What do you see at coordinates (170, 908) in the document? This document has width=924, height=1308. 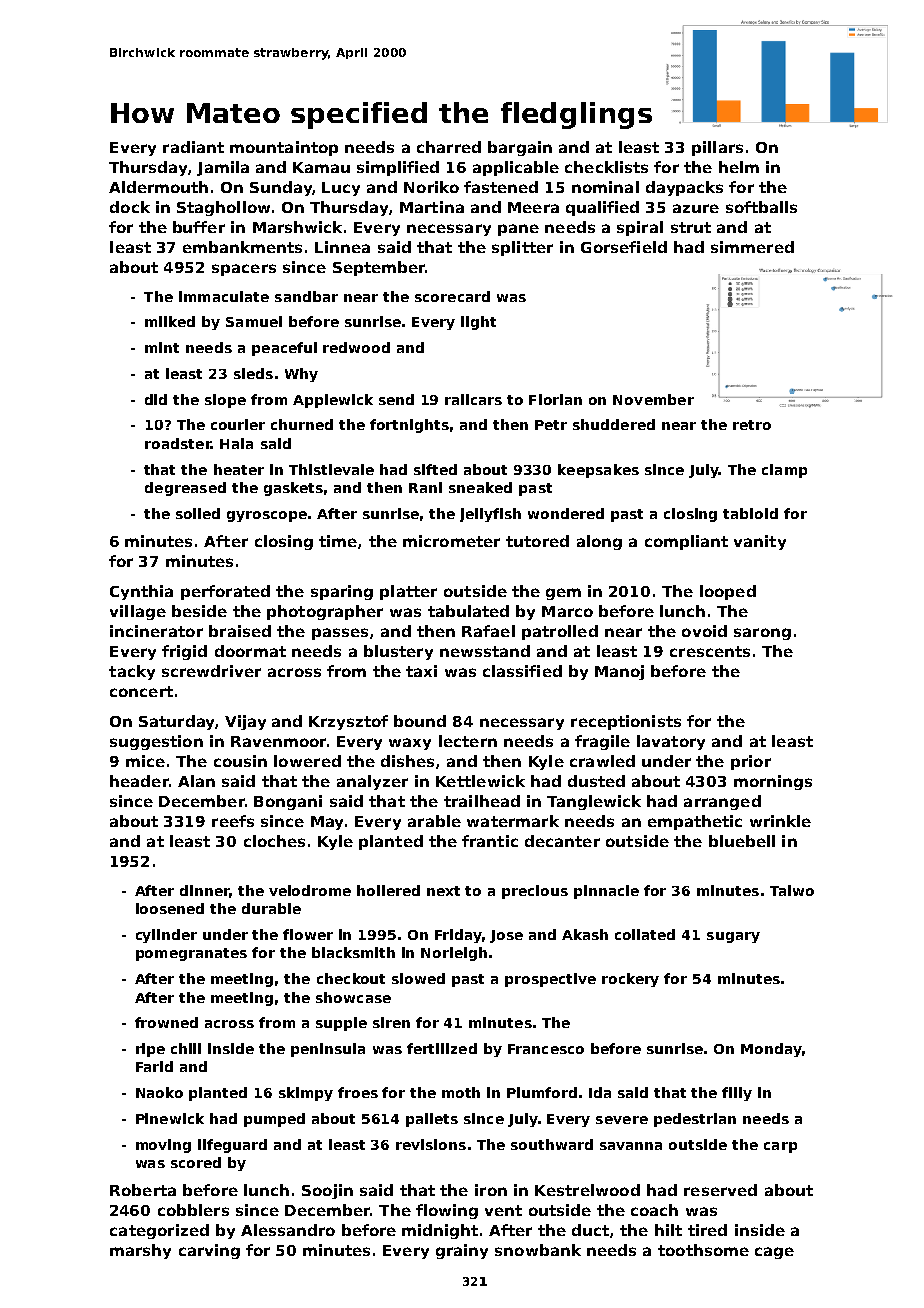 I see `loosened` at bounding box center [170, 908].
